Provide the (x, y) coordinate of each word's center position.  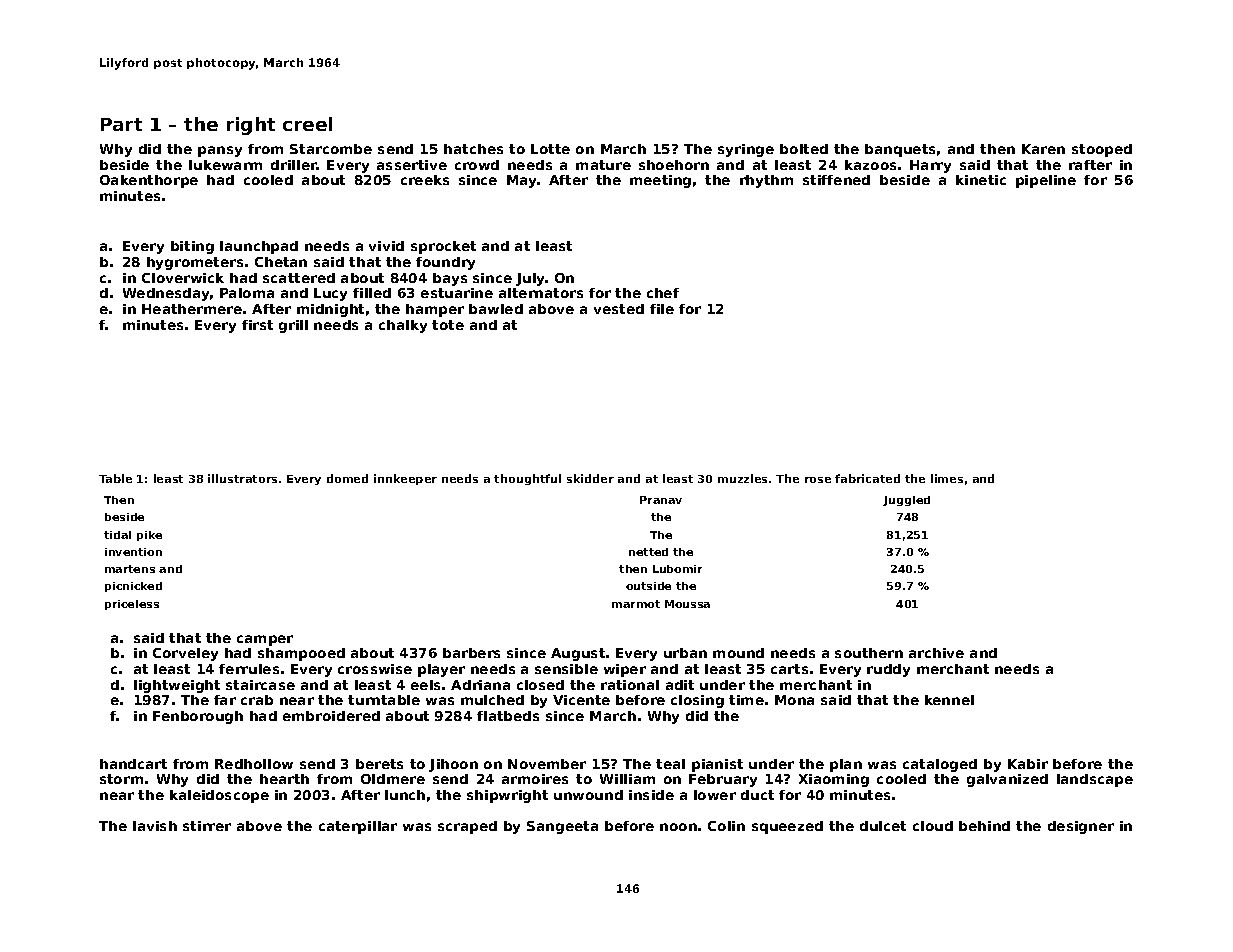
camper (265, 640)
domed (347, 478)
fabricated (867, 478)
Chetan (281, 262)
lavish (155, 826)
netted (648, 552)
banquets (900, 150)
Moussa (687, 604)
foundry (445, 263)
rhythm (766, 181)
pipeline (1046, 181)
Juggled (906, 501)
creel (307, 124)
